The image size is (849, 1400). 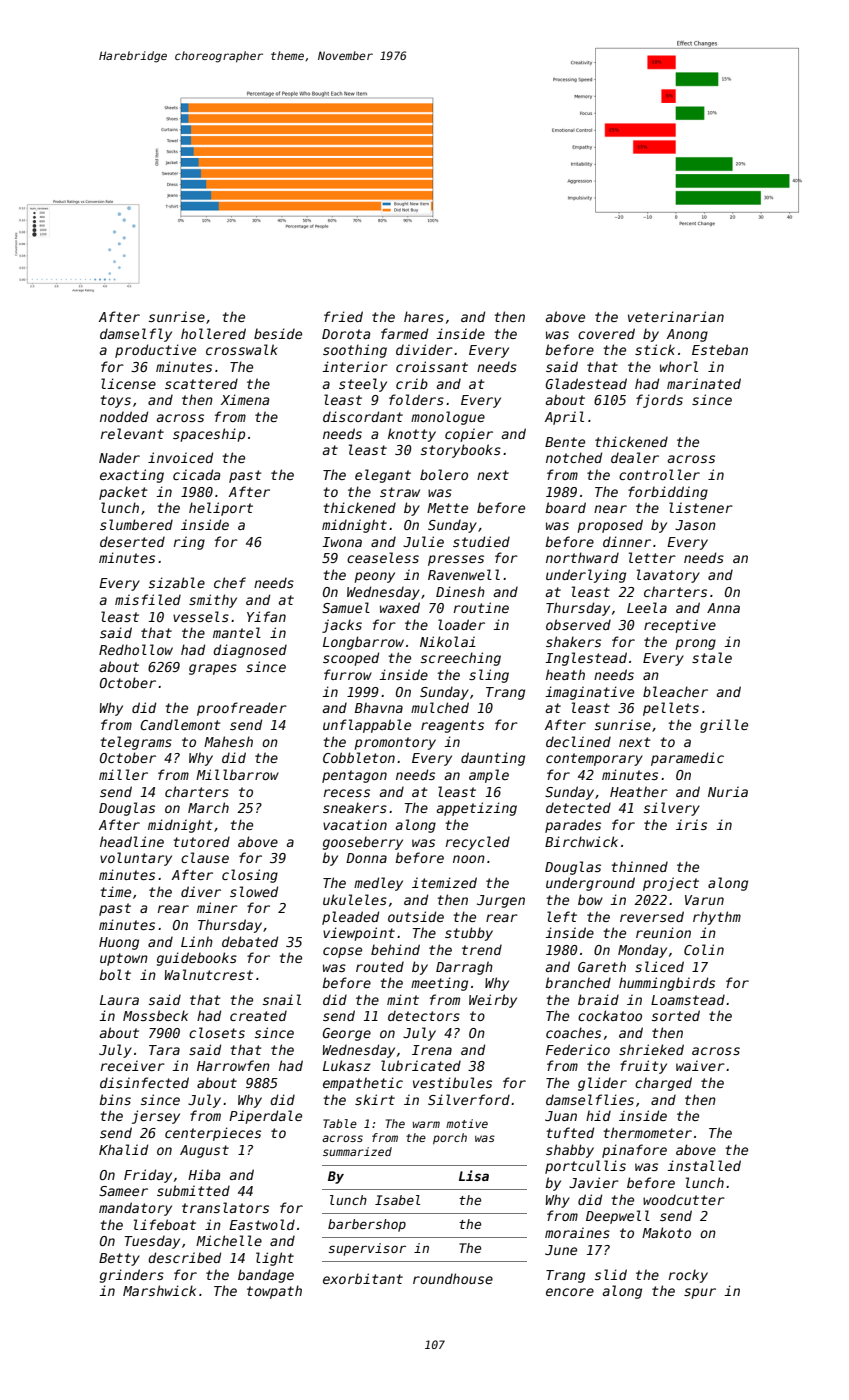 What do you see at coordinates (704, 900) in the image?
I see `Varun` at bounding box center [704, 900].
